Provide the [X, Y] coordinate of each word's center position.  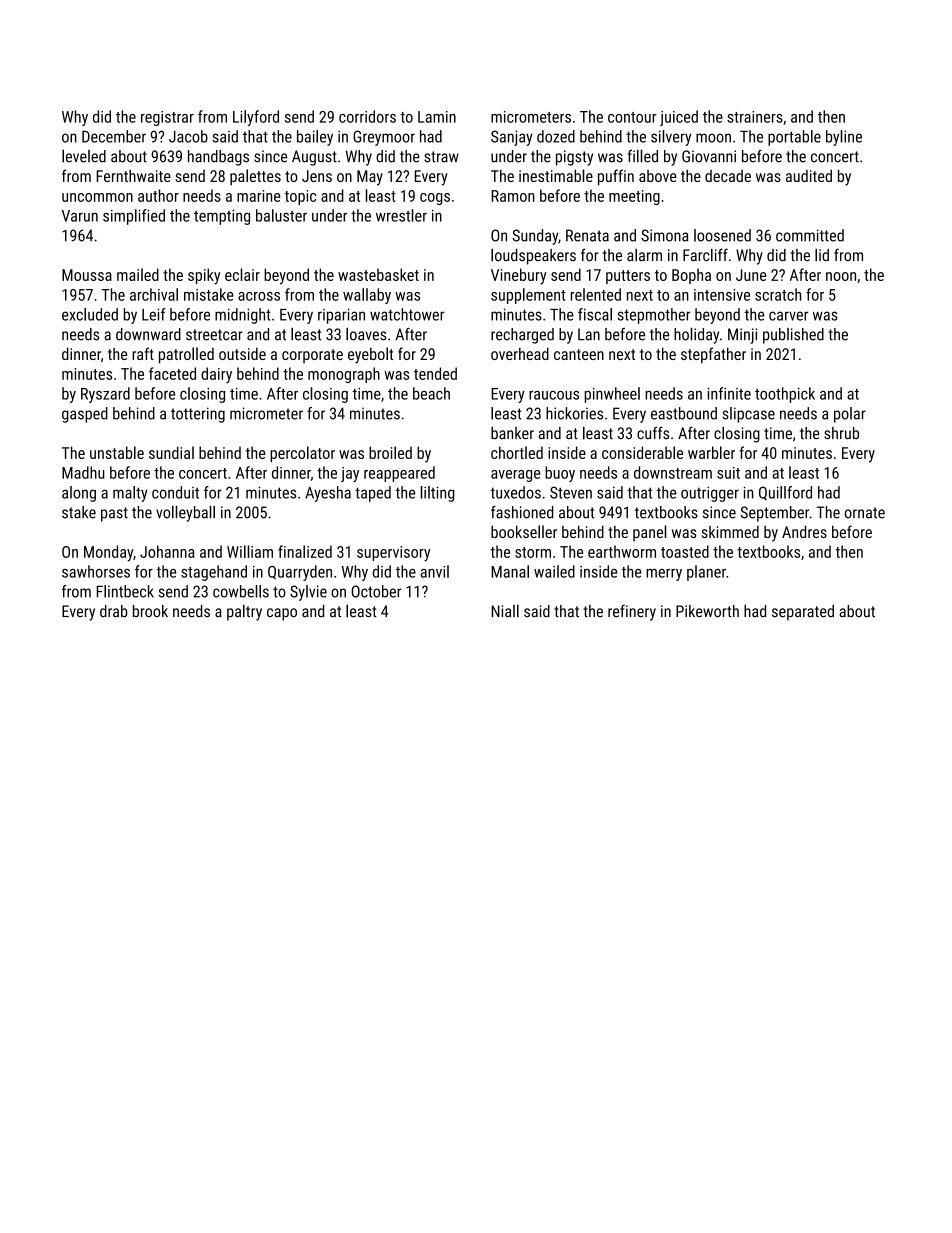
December [114, 136]
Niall [505, 611]
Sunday [535, 237]
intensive [722, 295]
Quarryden [300, 573]
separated [803, 613]
